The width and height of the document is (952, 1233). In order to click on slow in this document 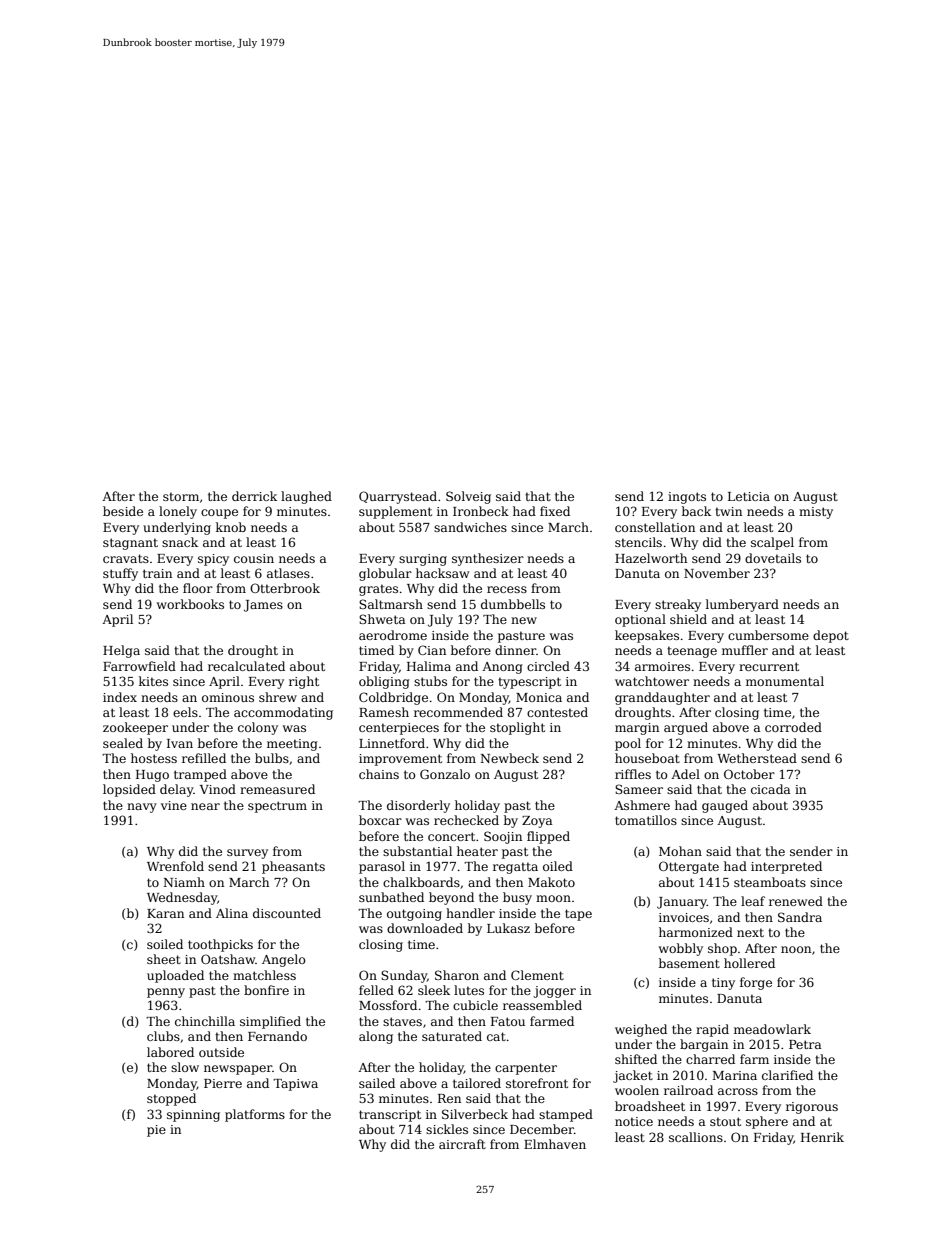, I will do `click(185, 1067)`.
